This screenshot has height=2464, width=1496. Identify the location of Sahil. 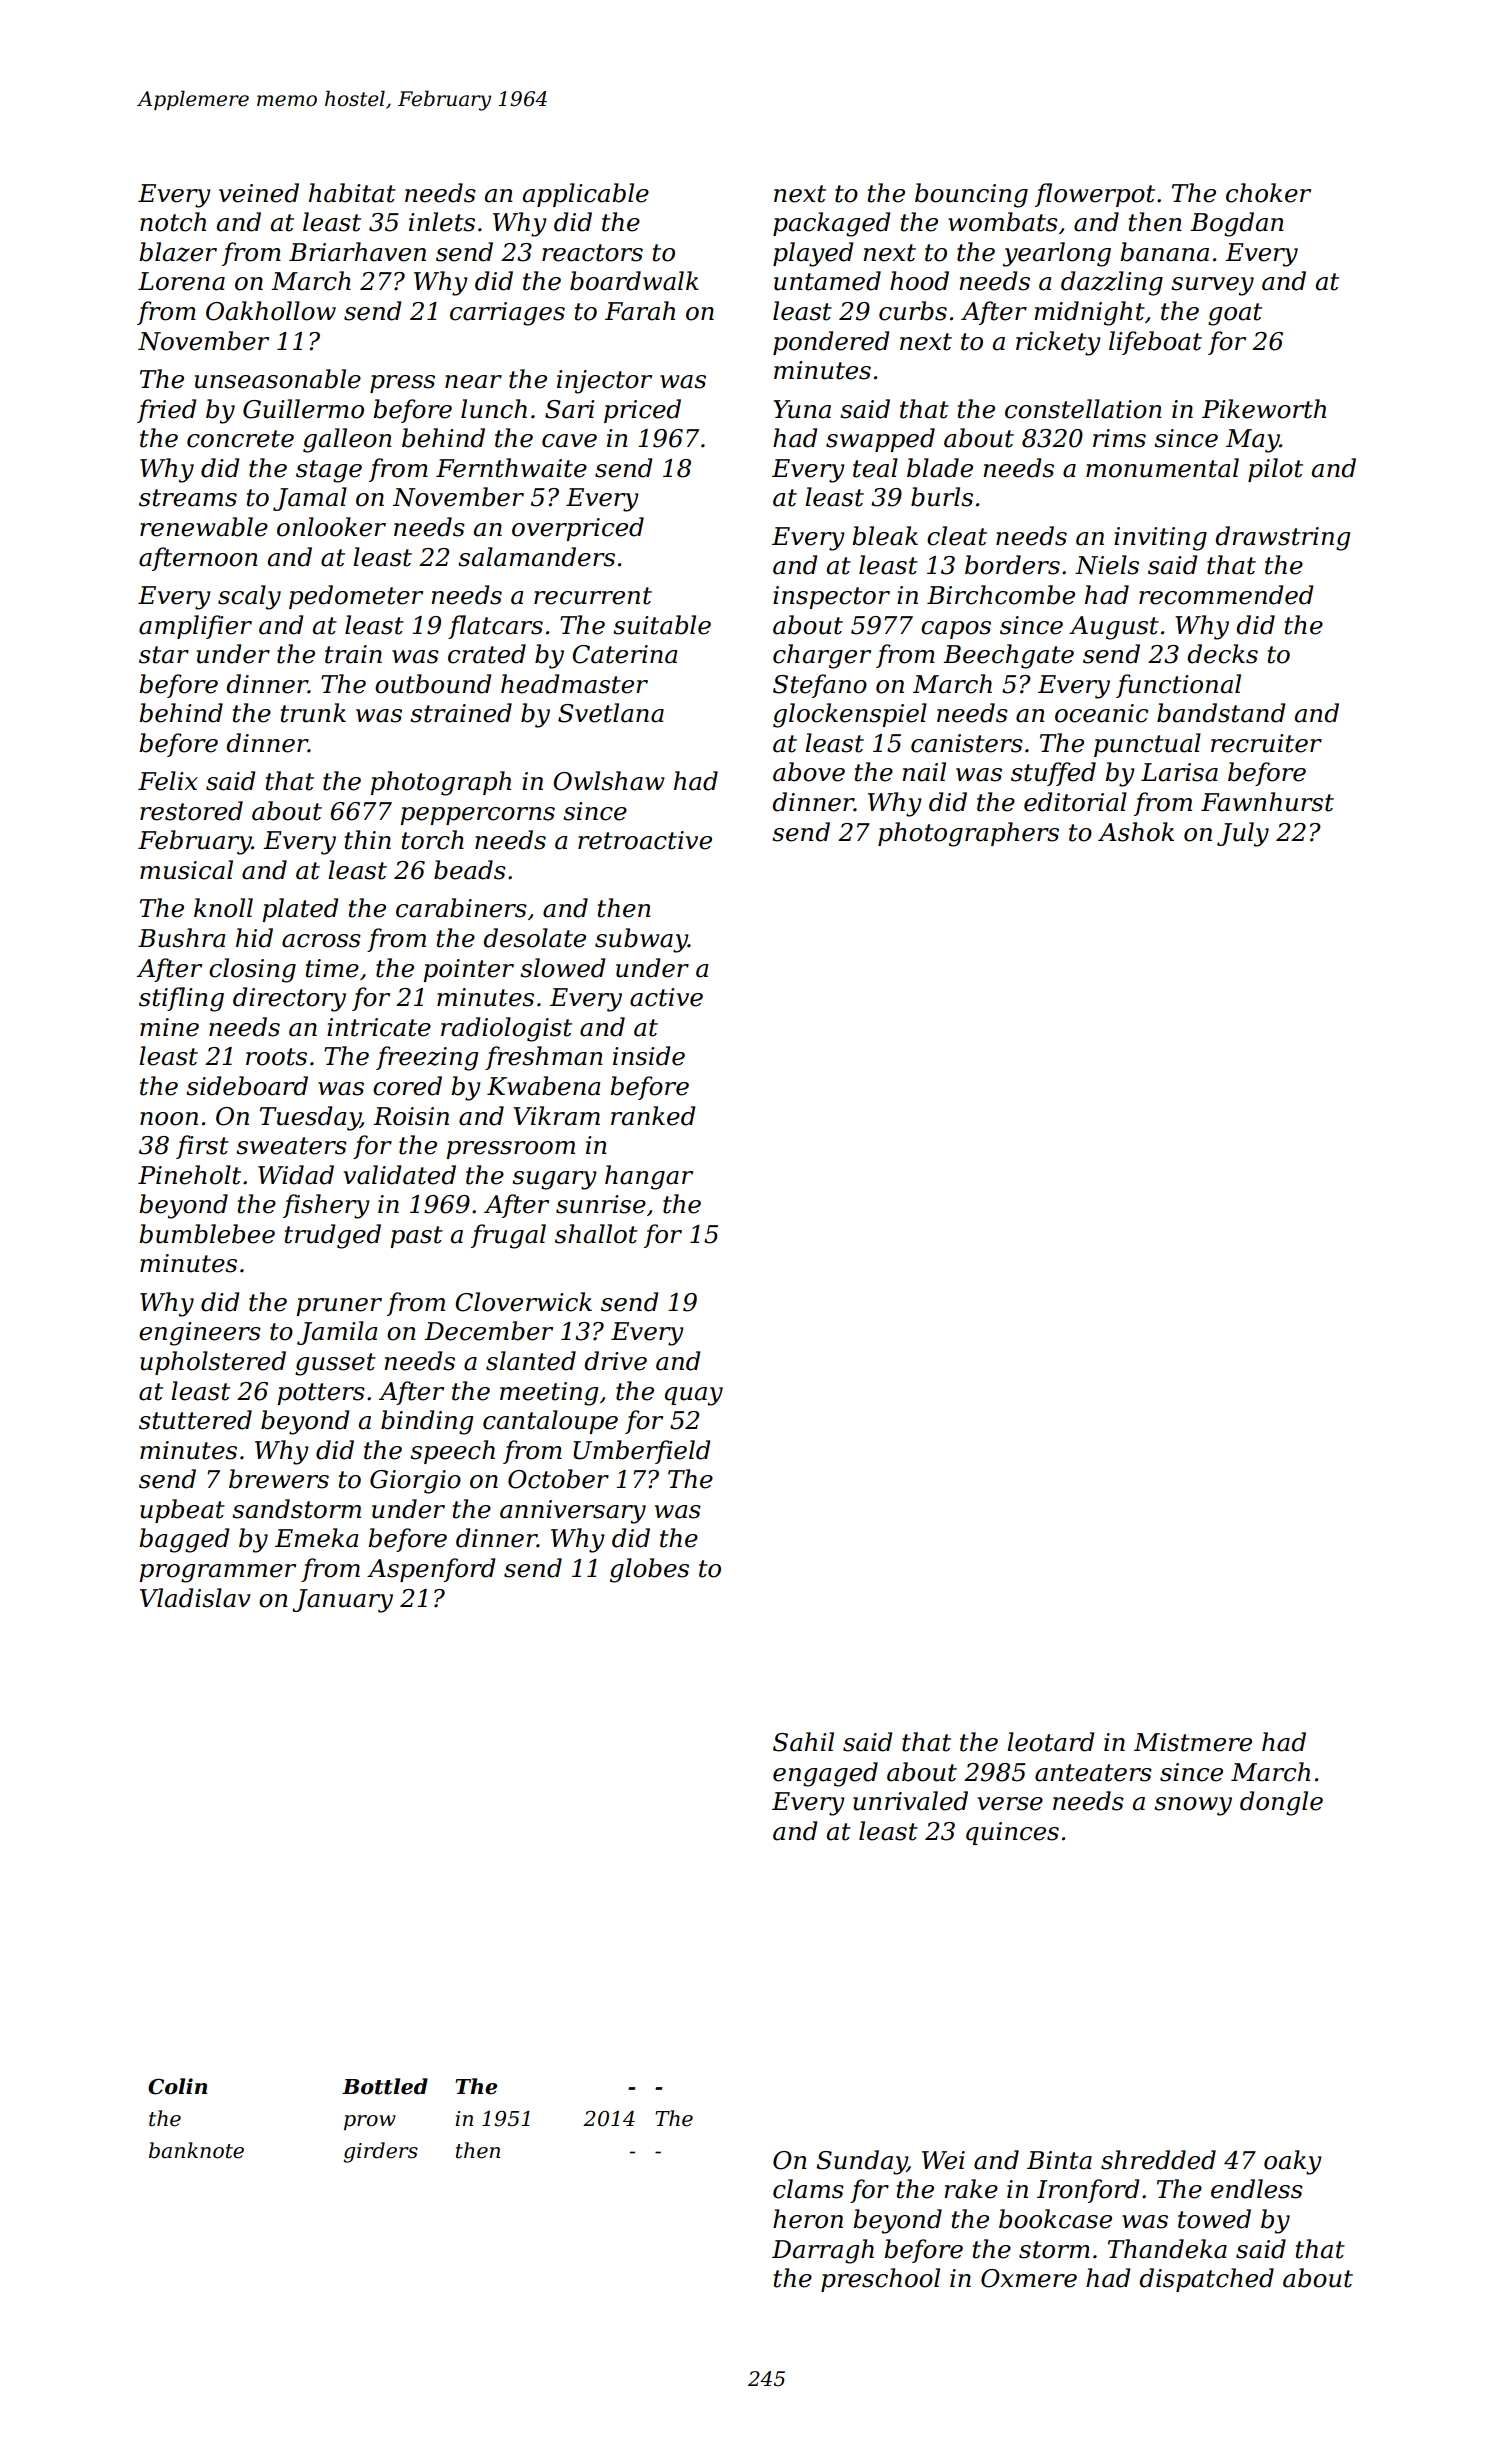
(803, 1742).
